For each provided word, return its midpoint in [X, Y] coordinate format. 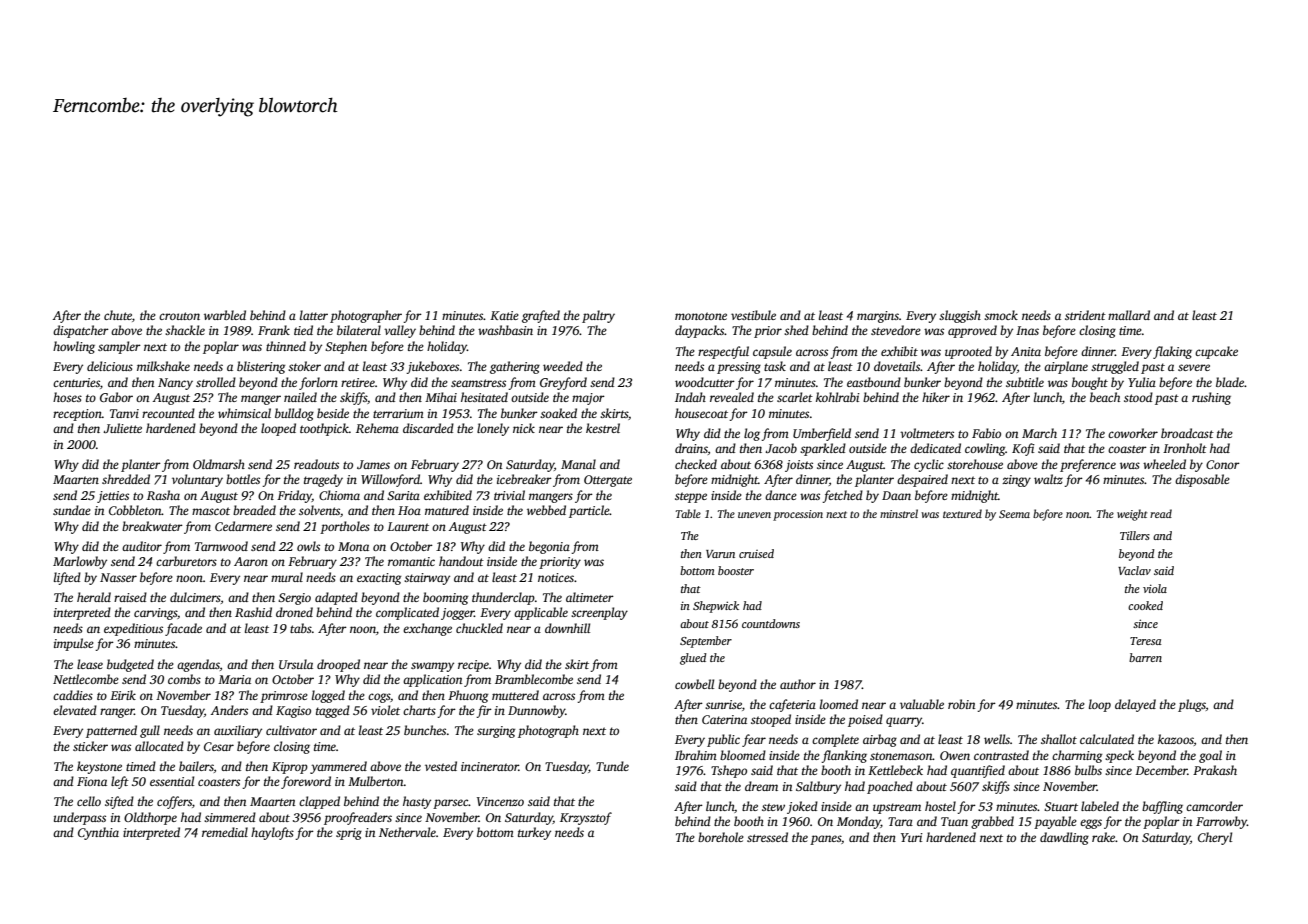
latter [314, 315]
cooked [1145, 605]
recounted [168, 413]
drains [691, 448]
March [1039, 433]
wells [997, 739]
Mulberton [376, 781]
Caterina [724, 719]
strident [1085, 315]
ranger [117, 713]
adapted [336, 598]
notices [556, 577]
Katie [504, 315]
